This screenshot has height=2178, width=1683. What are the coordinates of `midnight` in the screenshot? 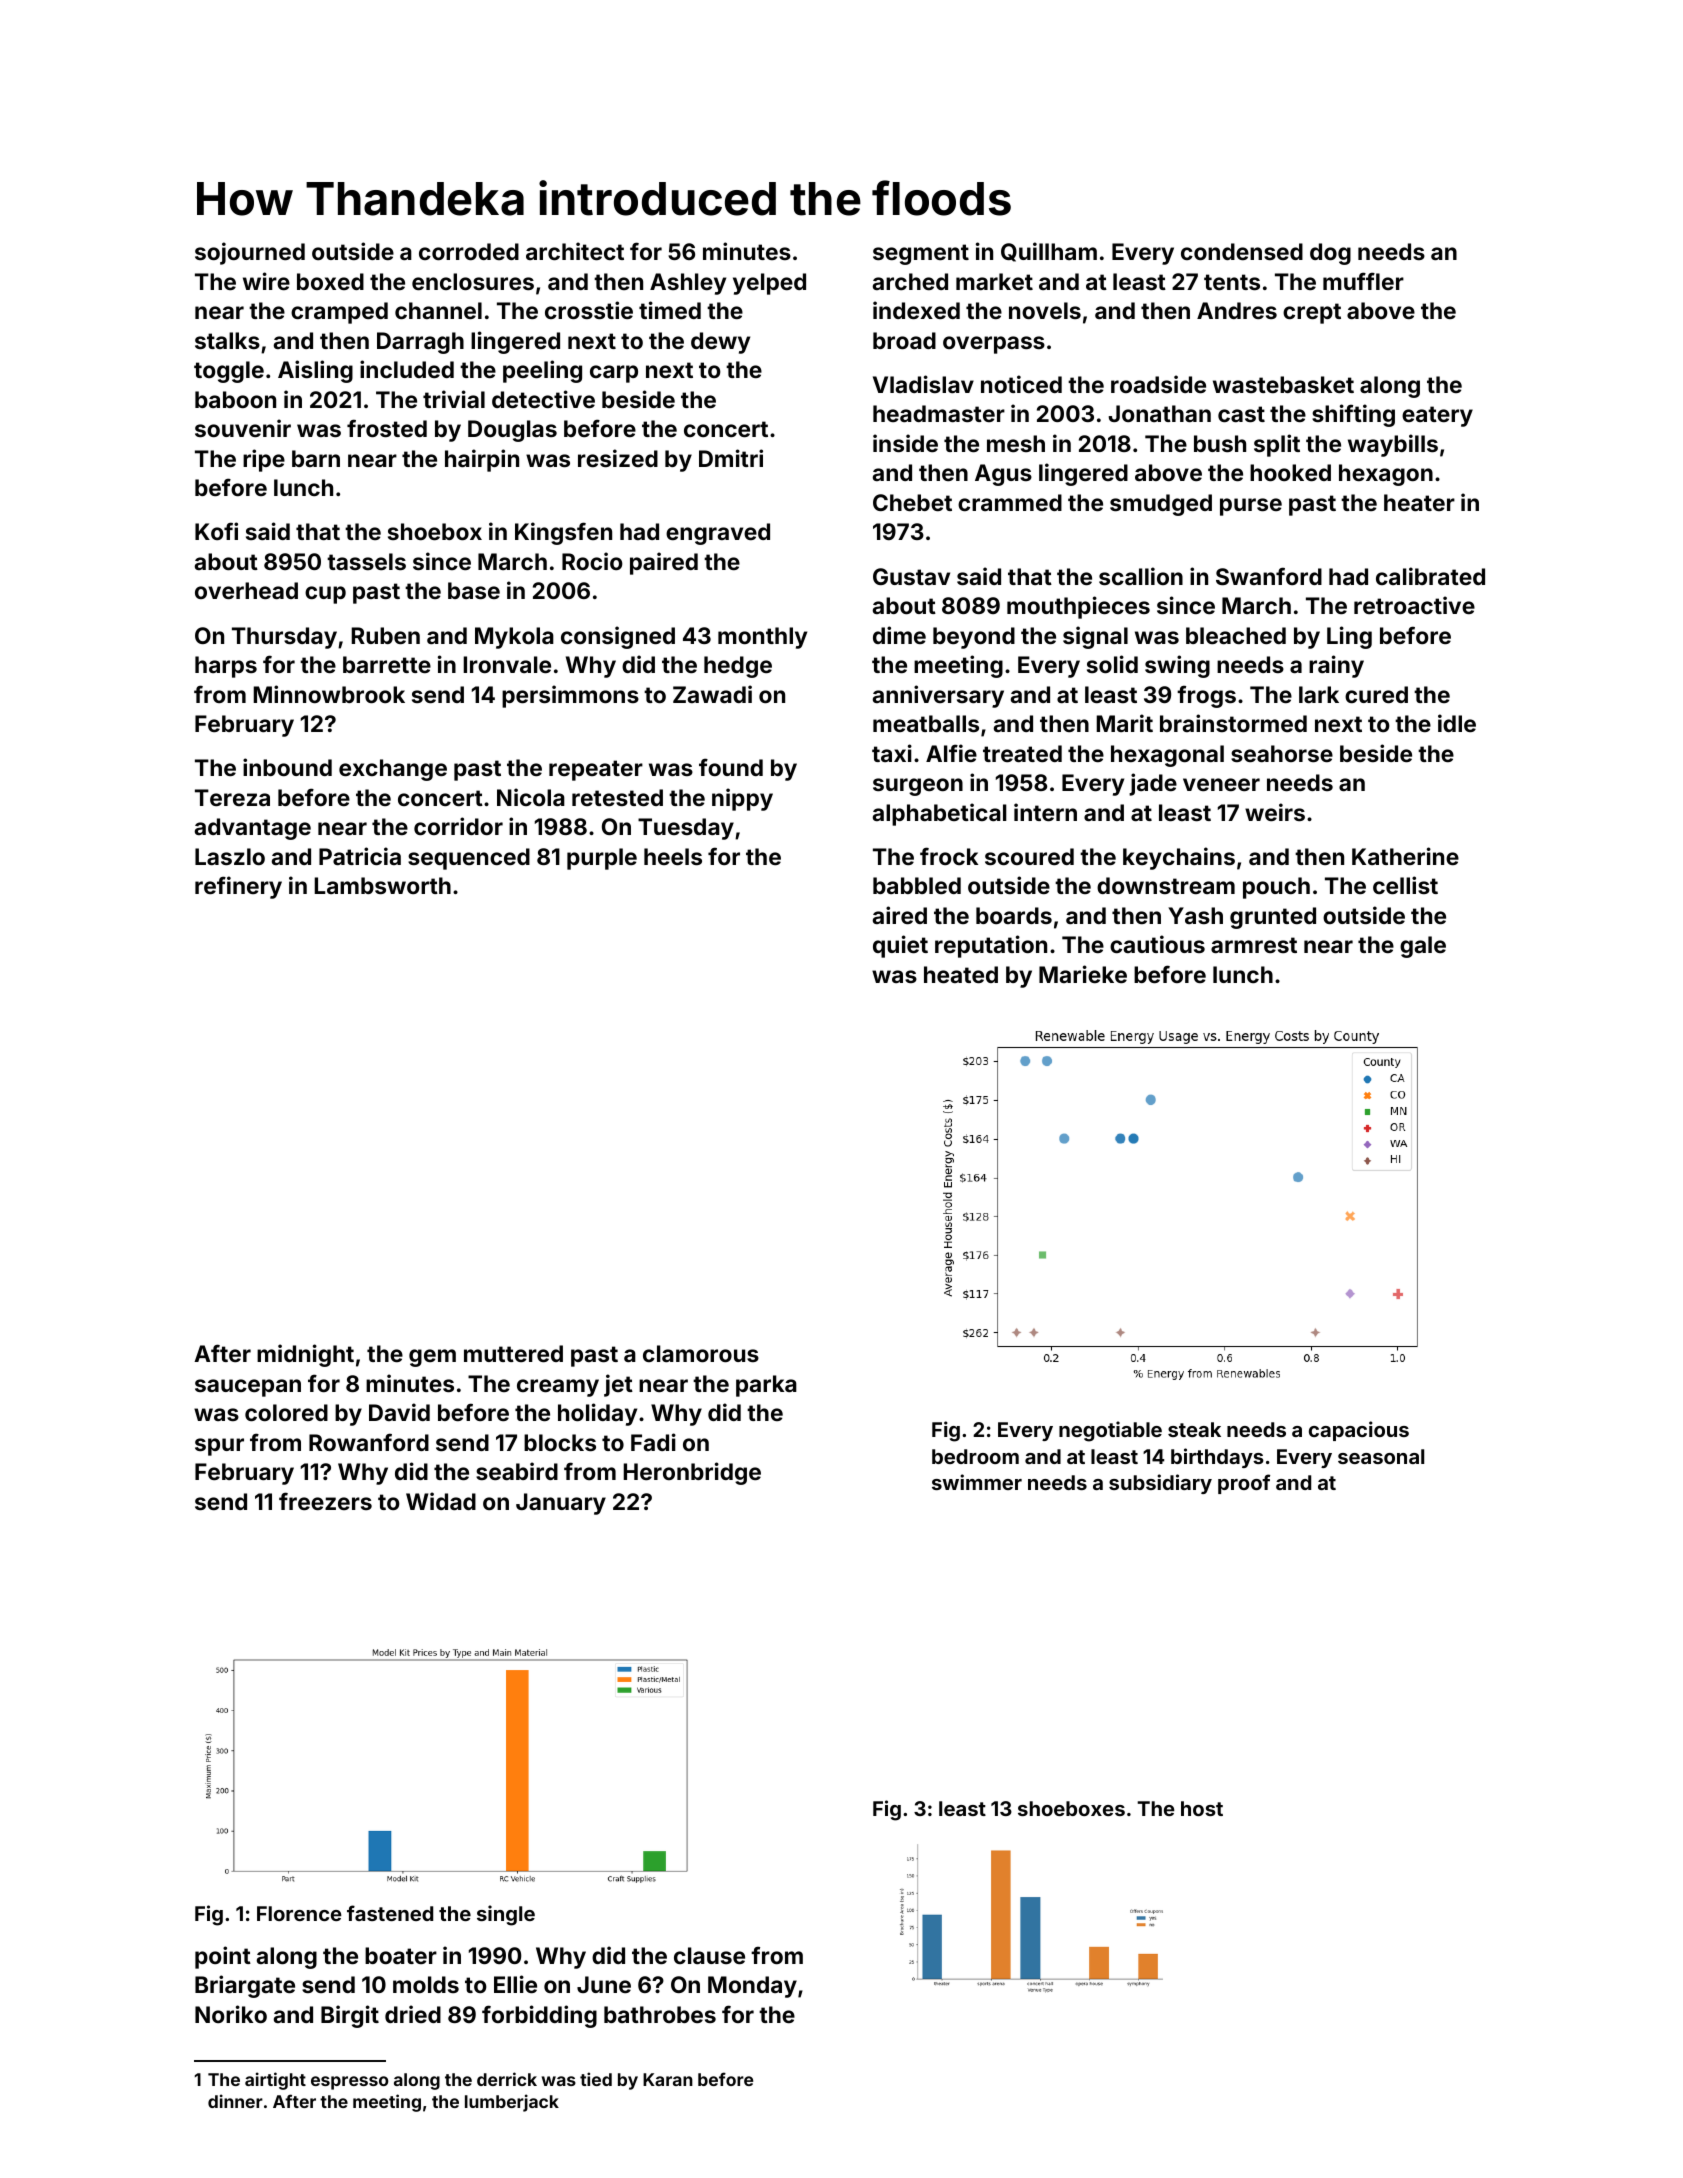 It's located at (305, 1355).
